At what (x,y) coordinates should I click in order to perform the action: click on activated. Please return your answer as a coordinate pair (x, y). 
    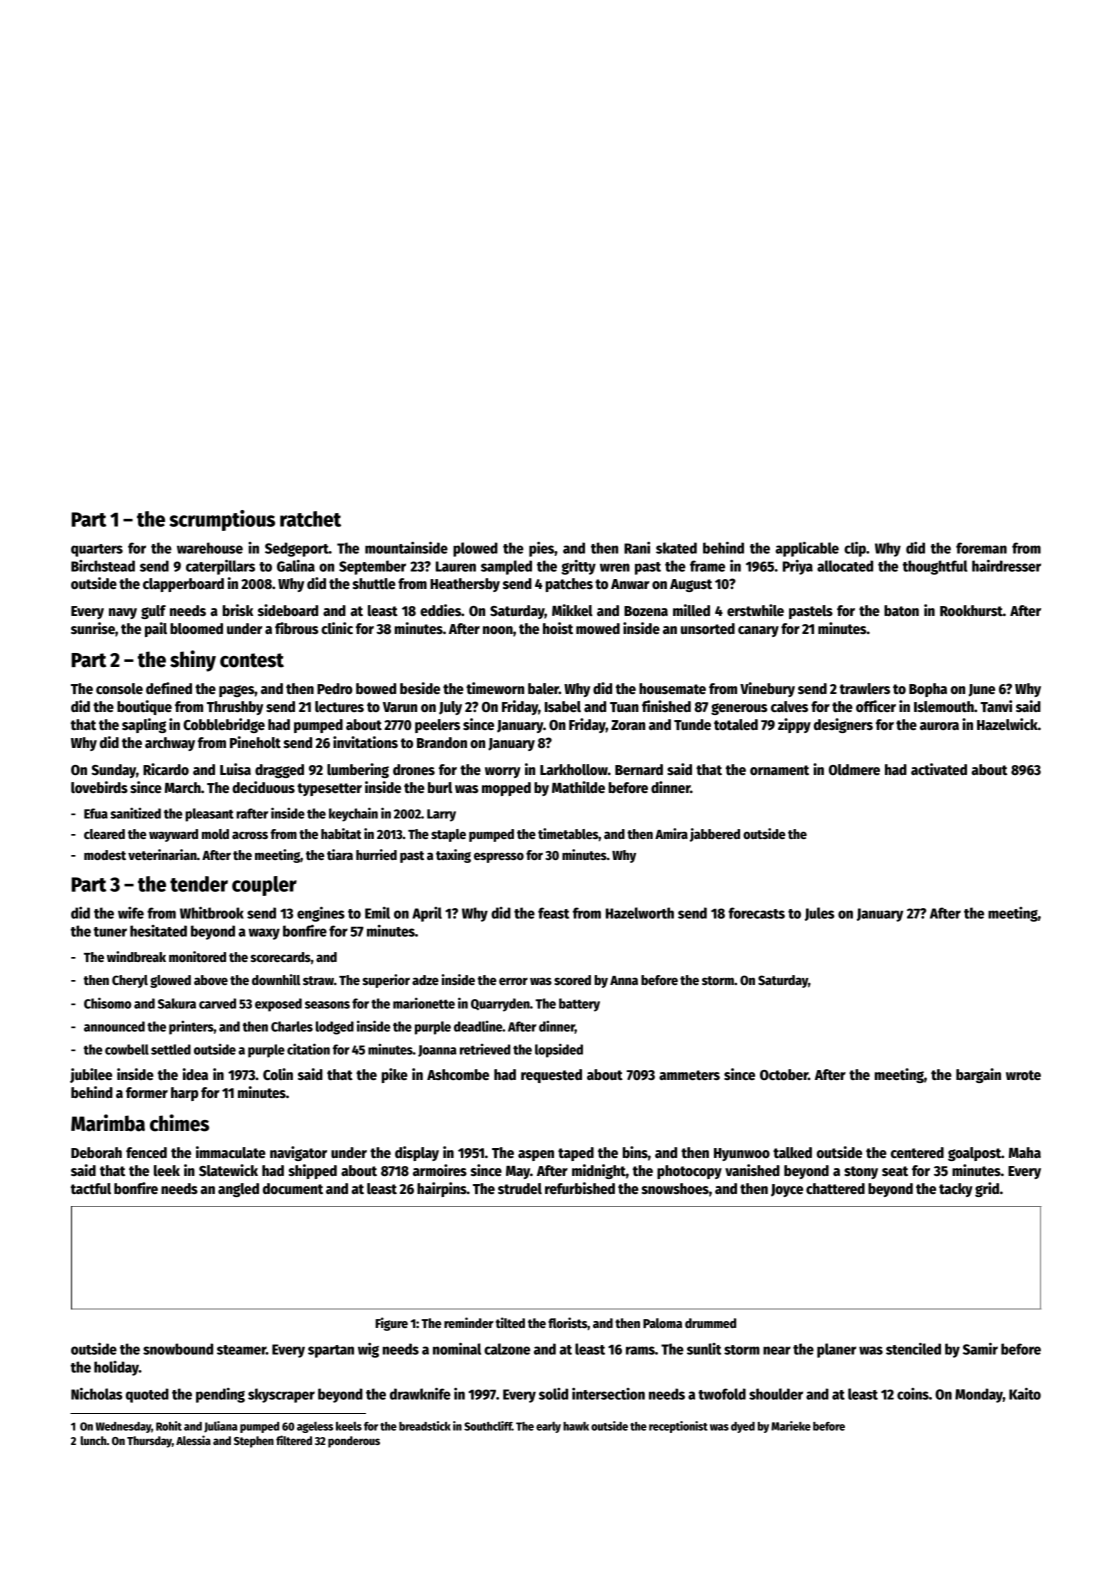
    Looking at the image, I should click on (939, 769).
